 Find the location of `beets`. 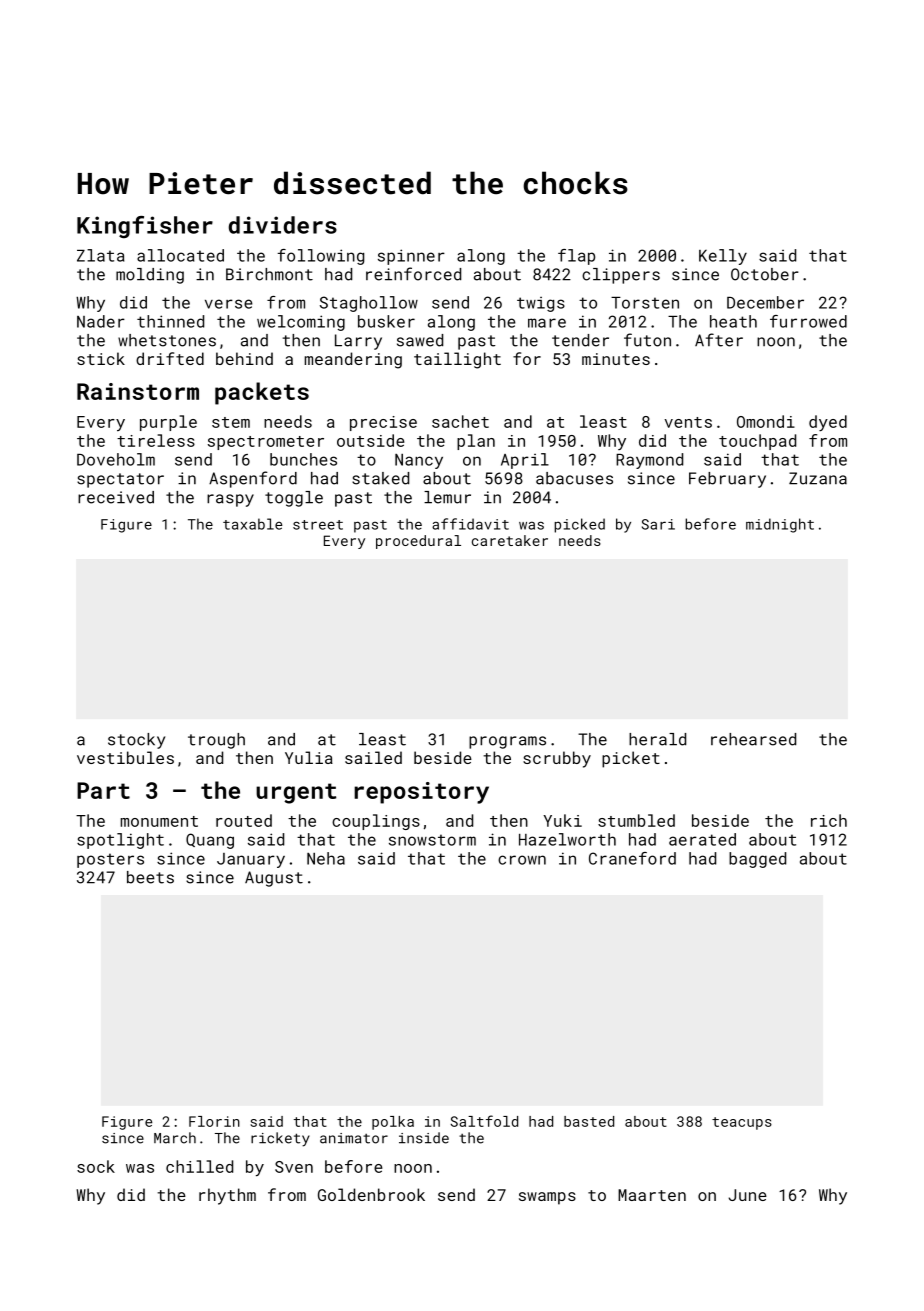

beets is located at coordinates (150, 877).
